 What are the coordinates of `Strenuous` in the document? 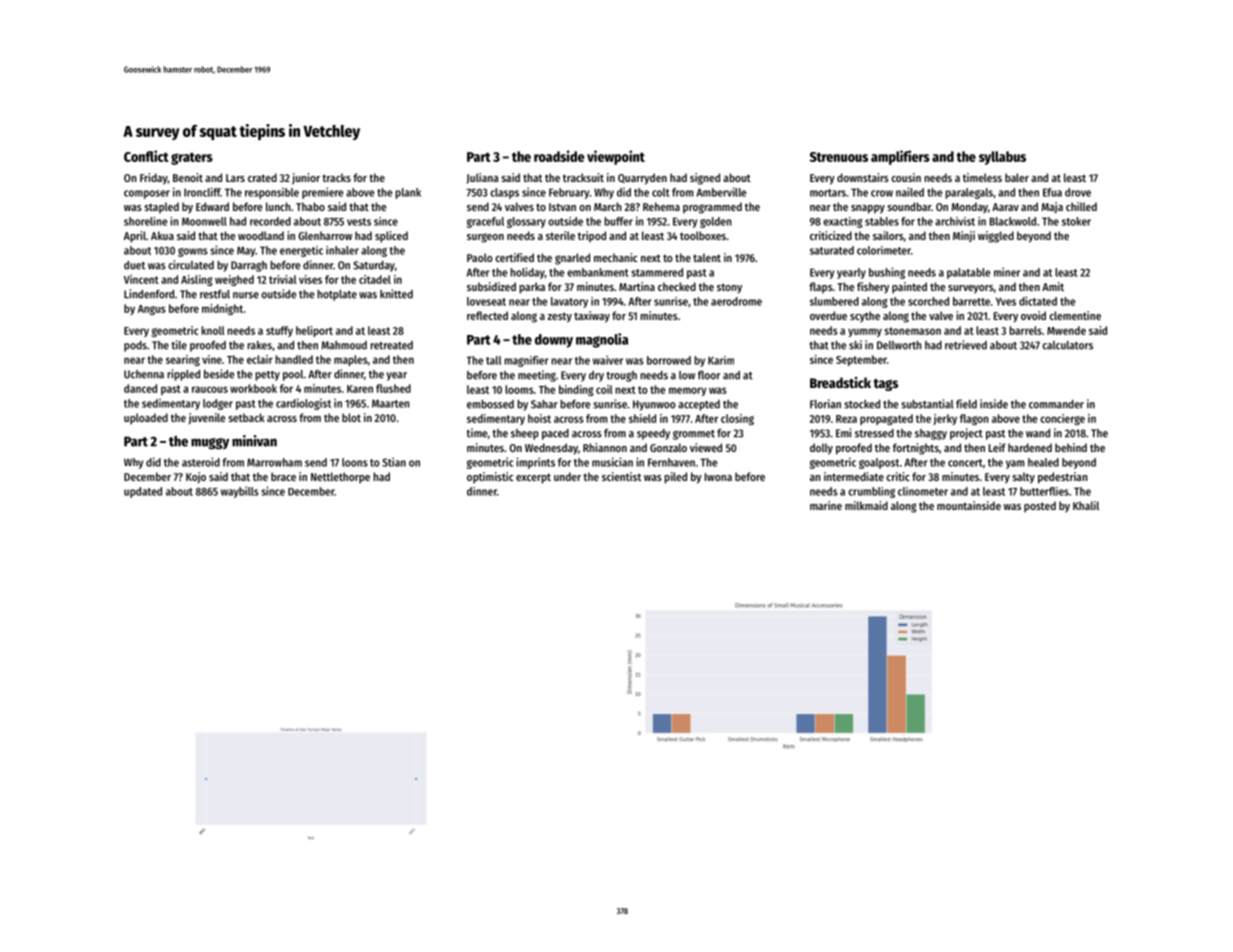 It's located at (839, 157).
